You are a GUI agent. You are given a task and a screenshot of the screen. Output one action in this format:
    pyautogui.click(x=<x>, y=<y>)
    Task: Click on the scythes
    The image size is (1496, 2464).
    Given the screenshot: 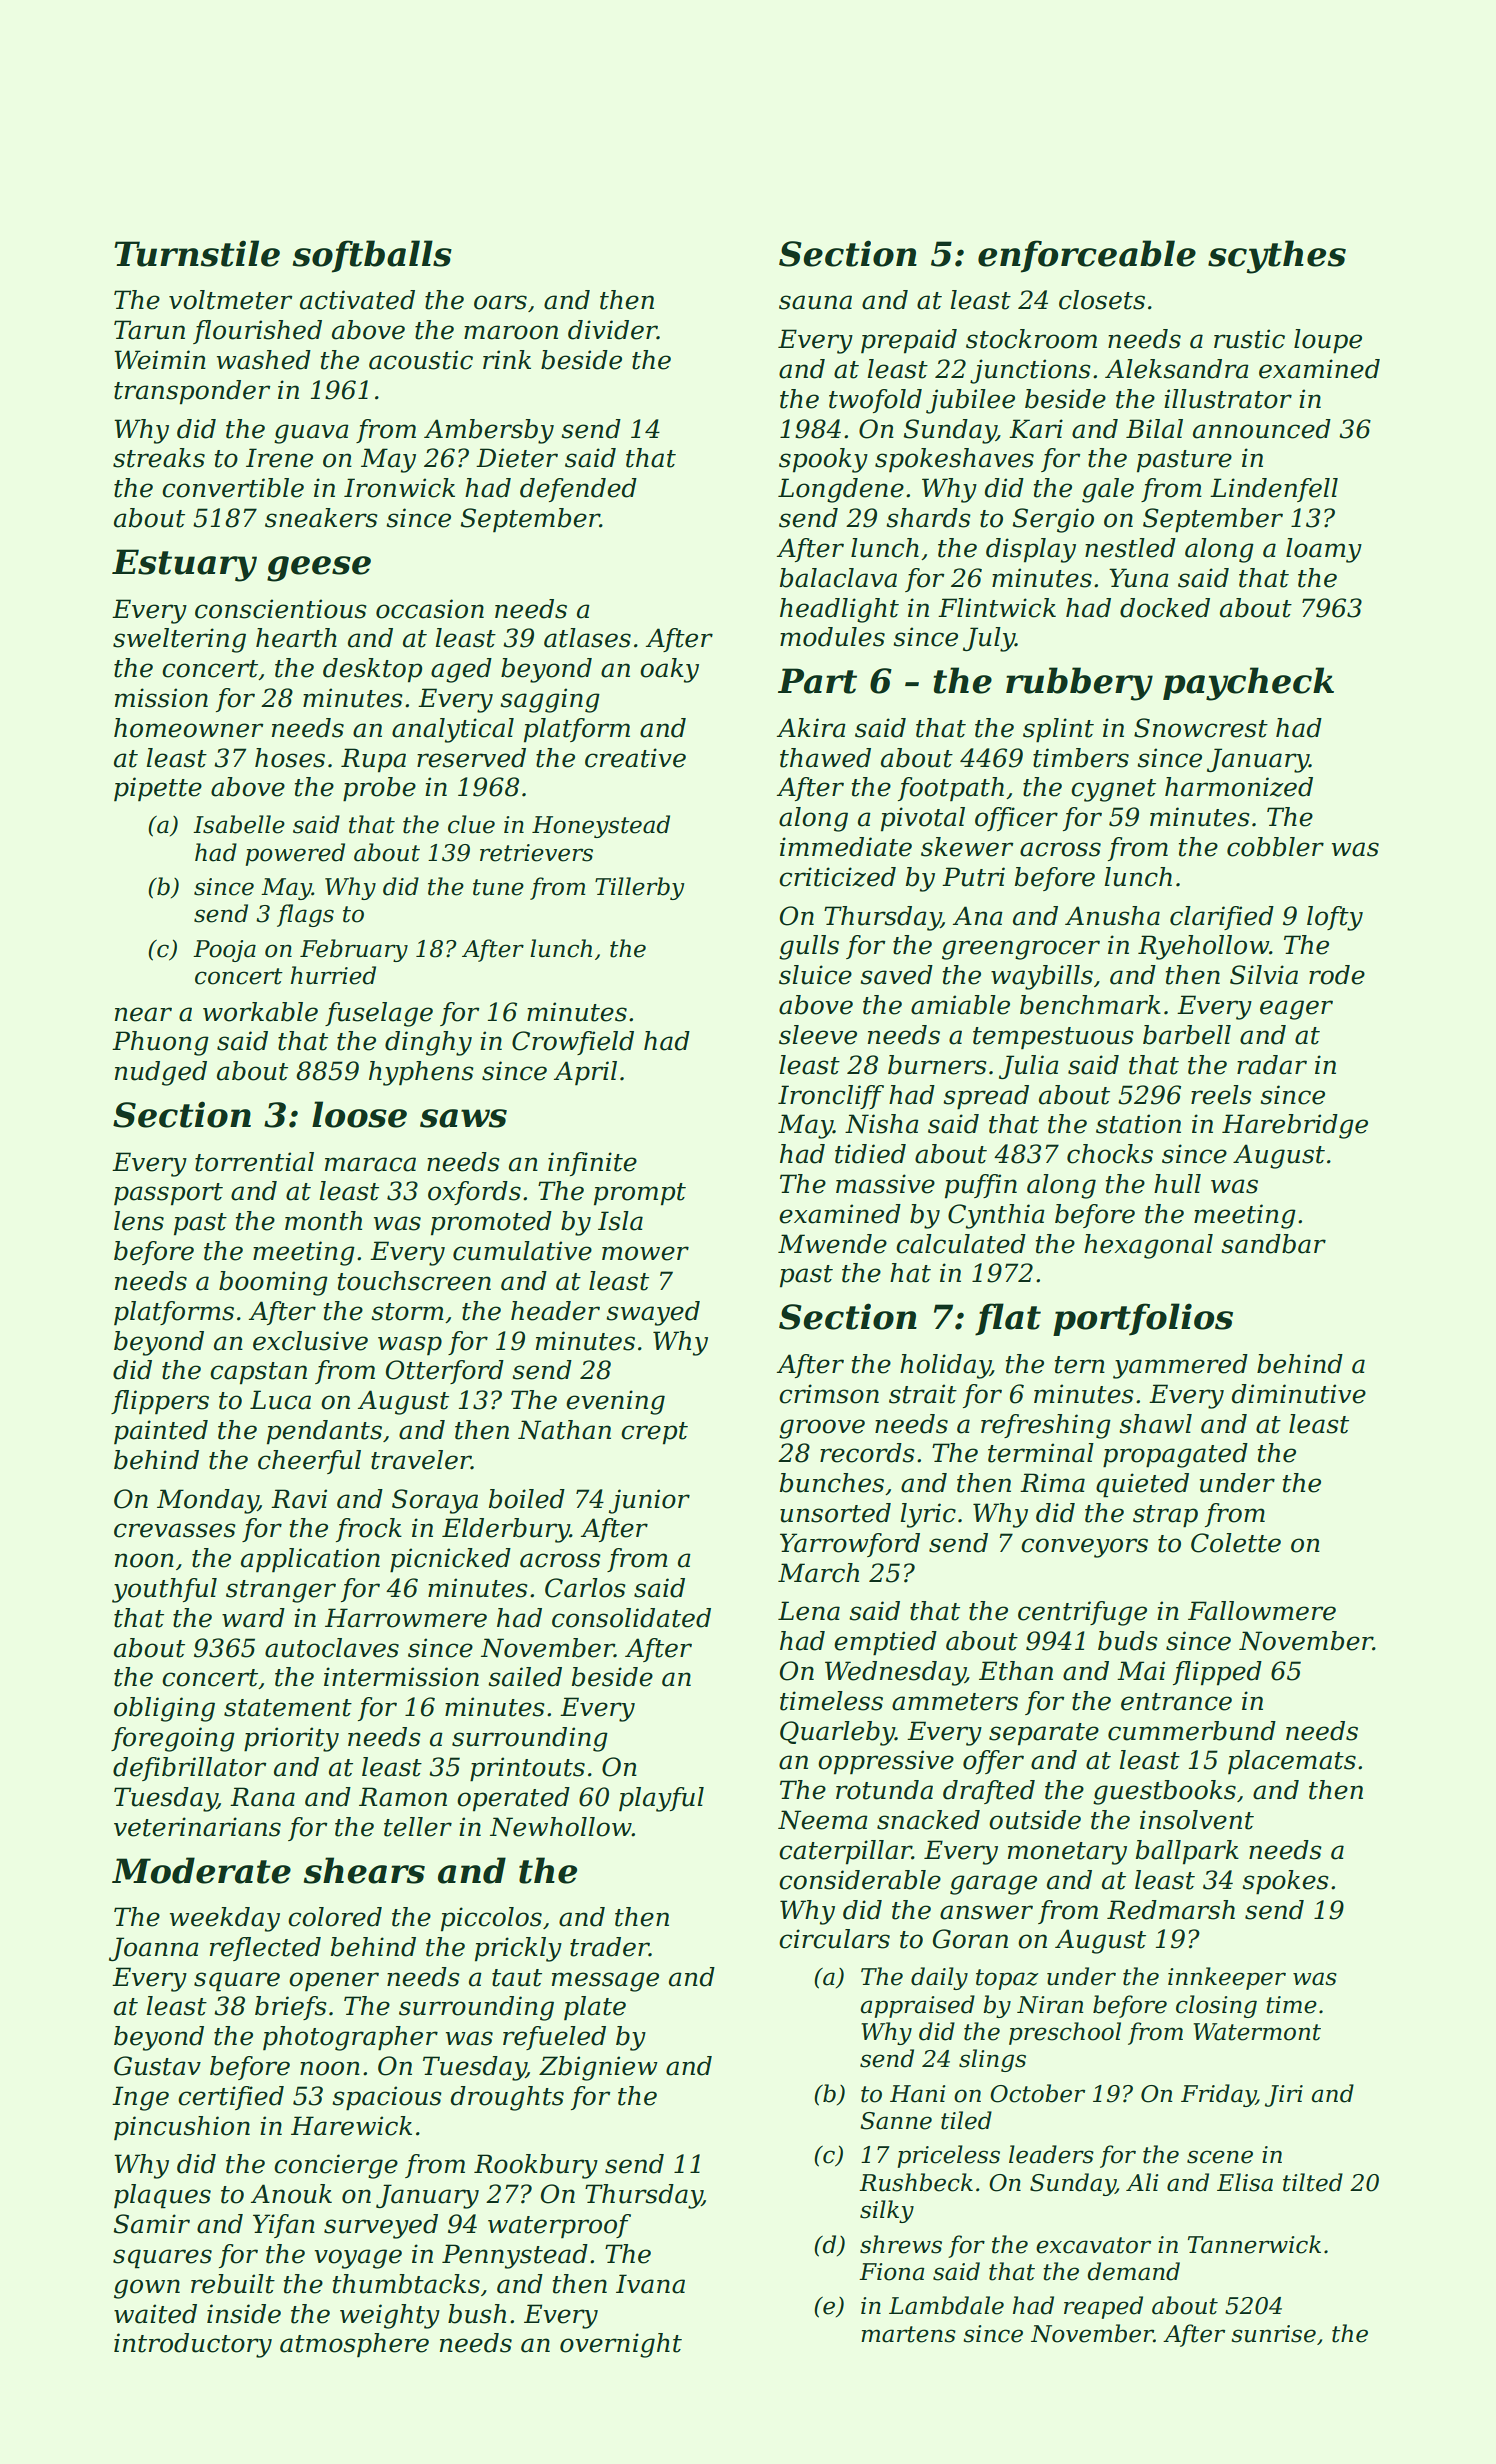 What is the action you would take?
    pyautogui.click(x=1277, y=257)
